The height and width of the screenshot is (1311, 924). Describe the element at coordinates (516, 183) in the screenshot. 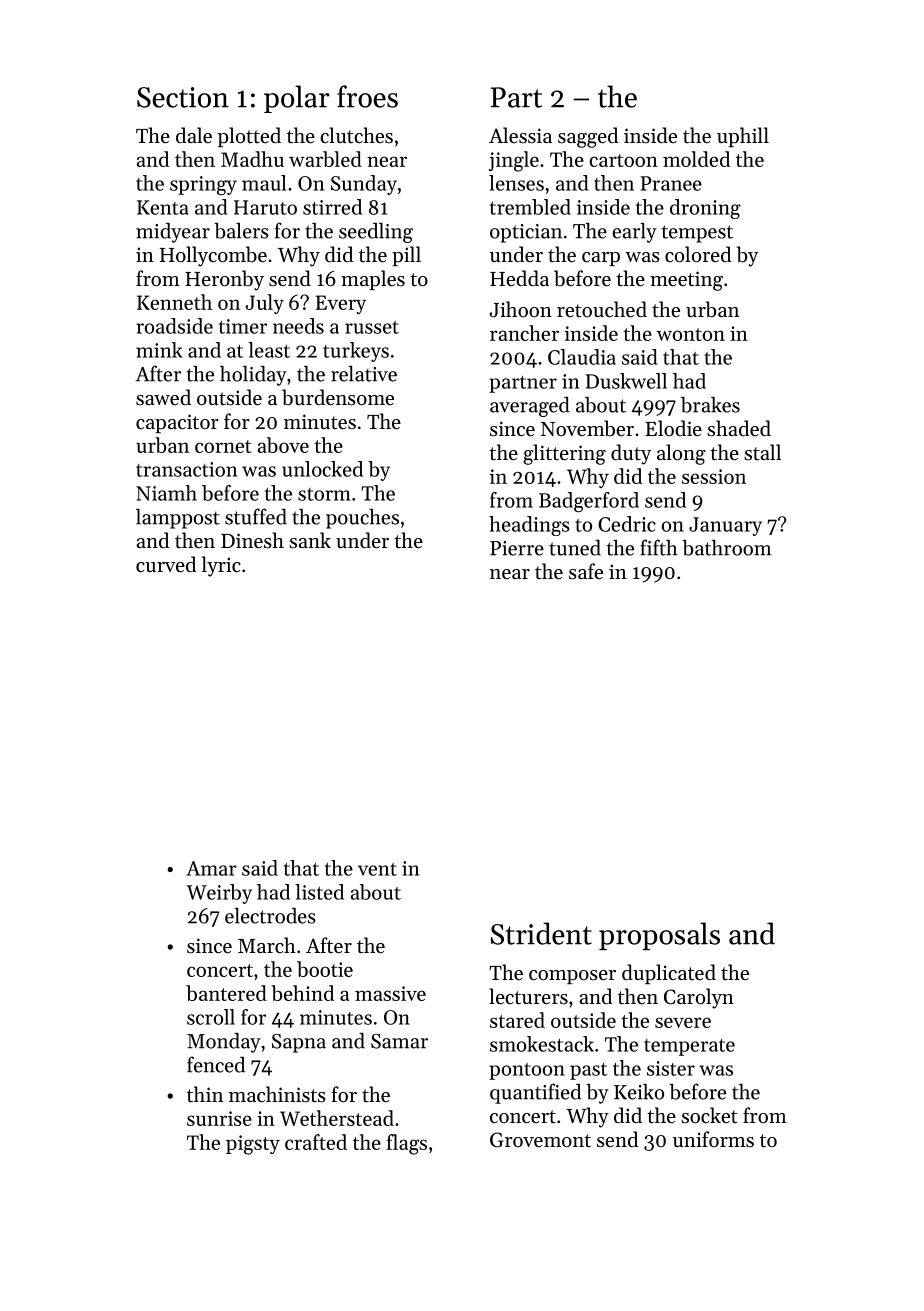

I see `lenses` at that location.
